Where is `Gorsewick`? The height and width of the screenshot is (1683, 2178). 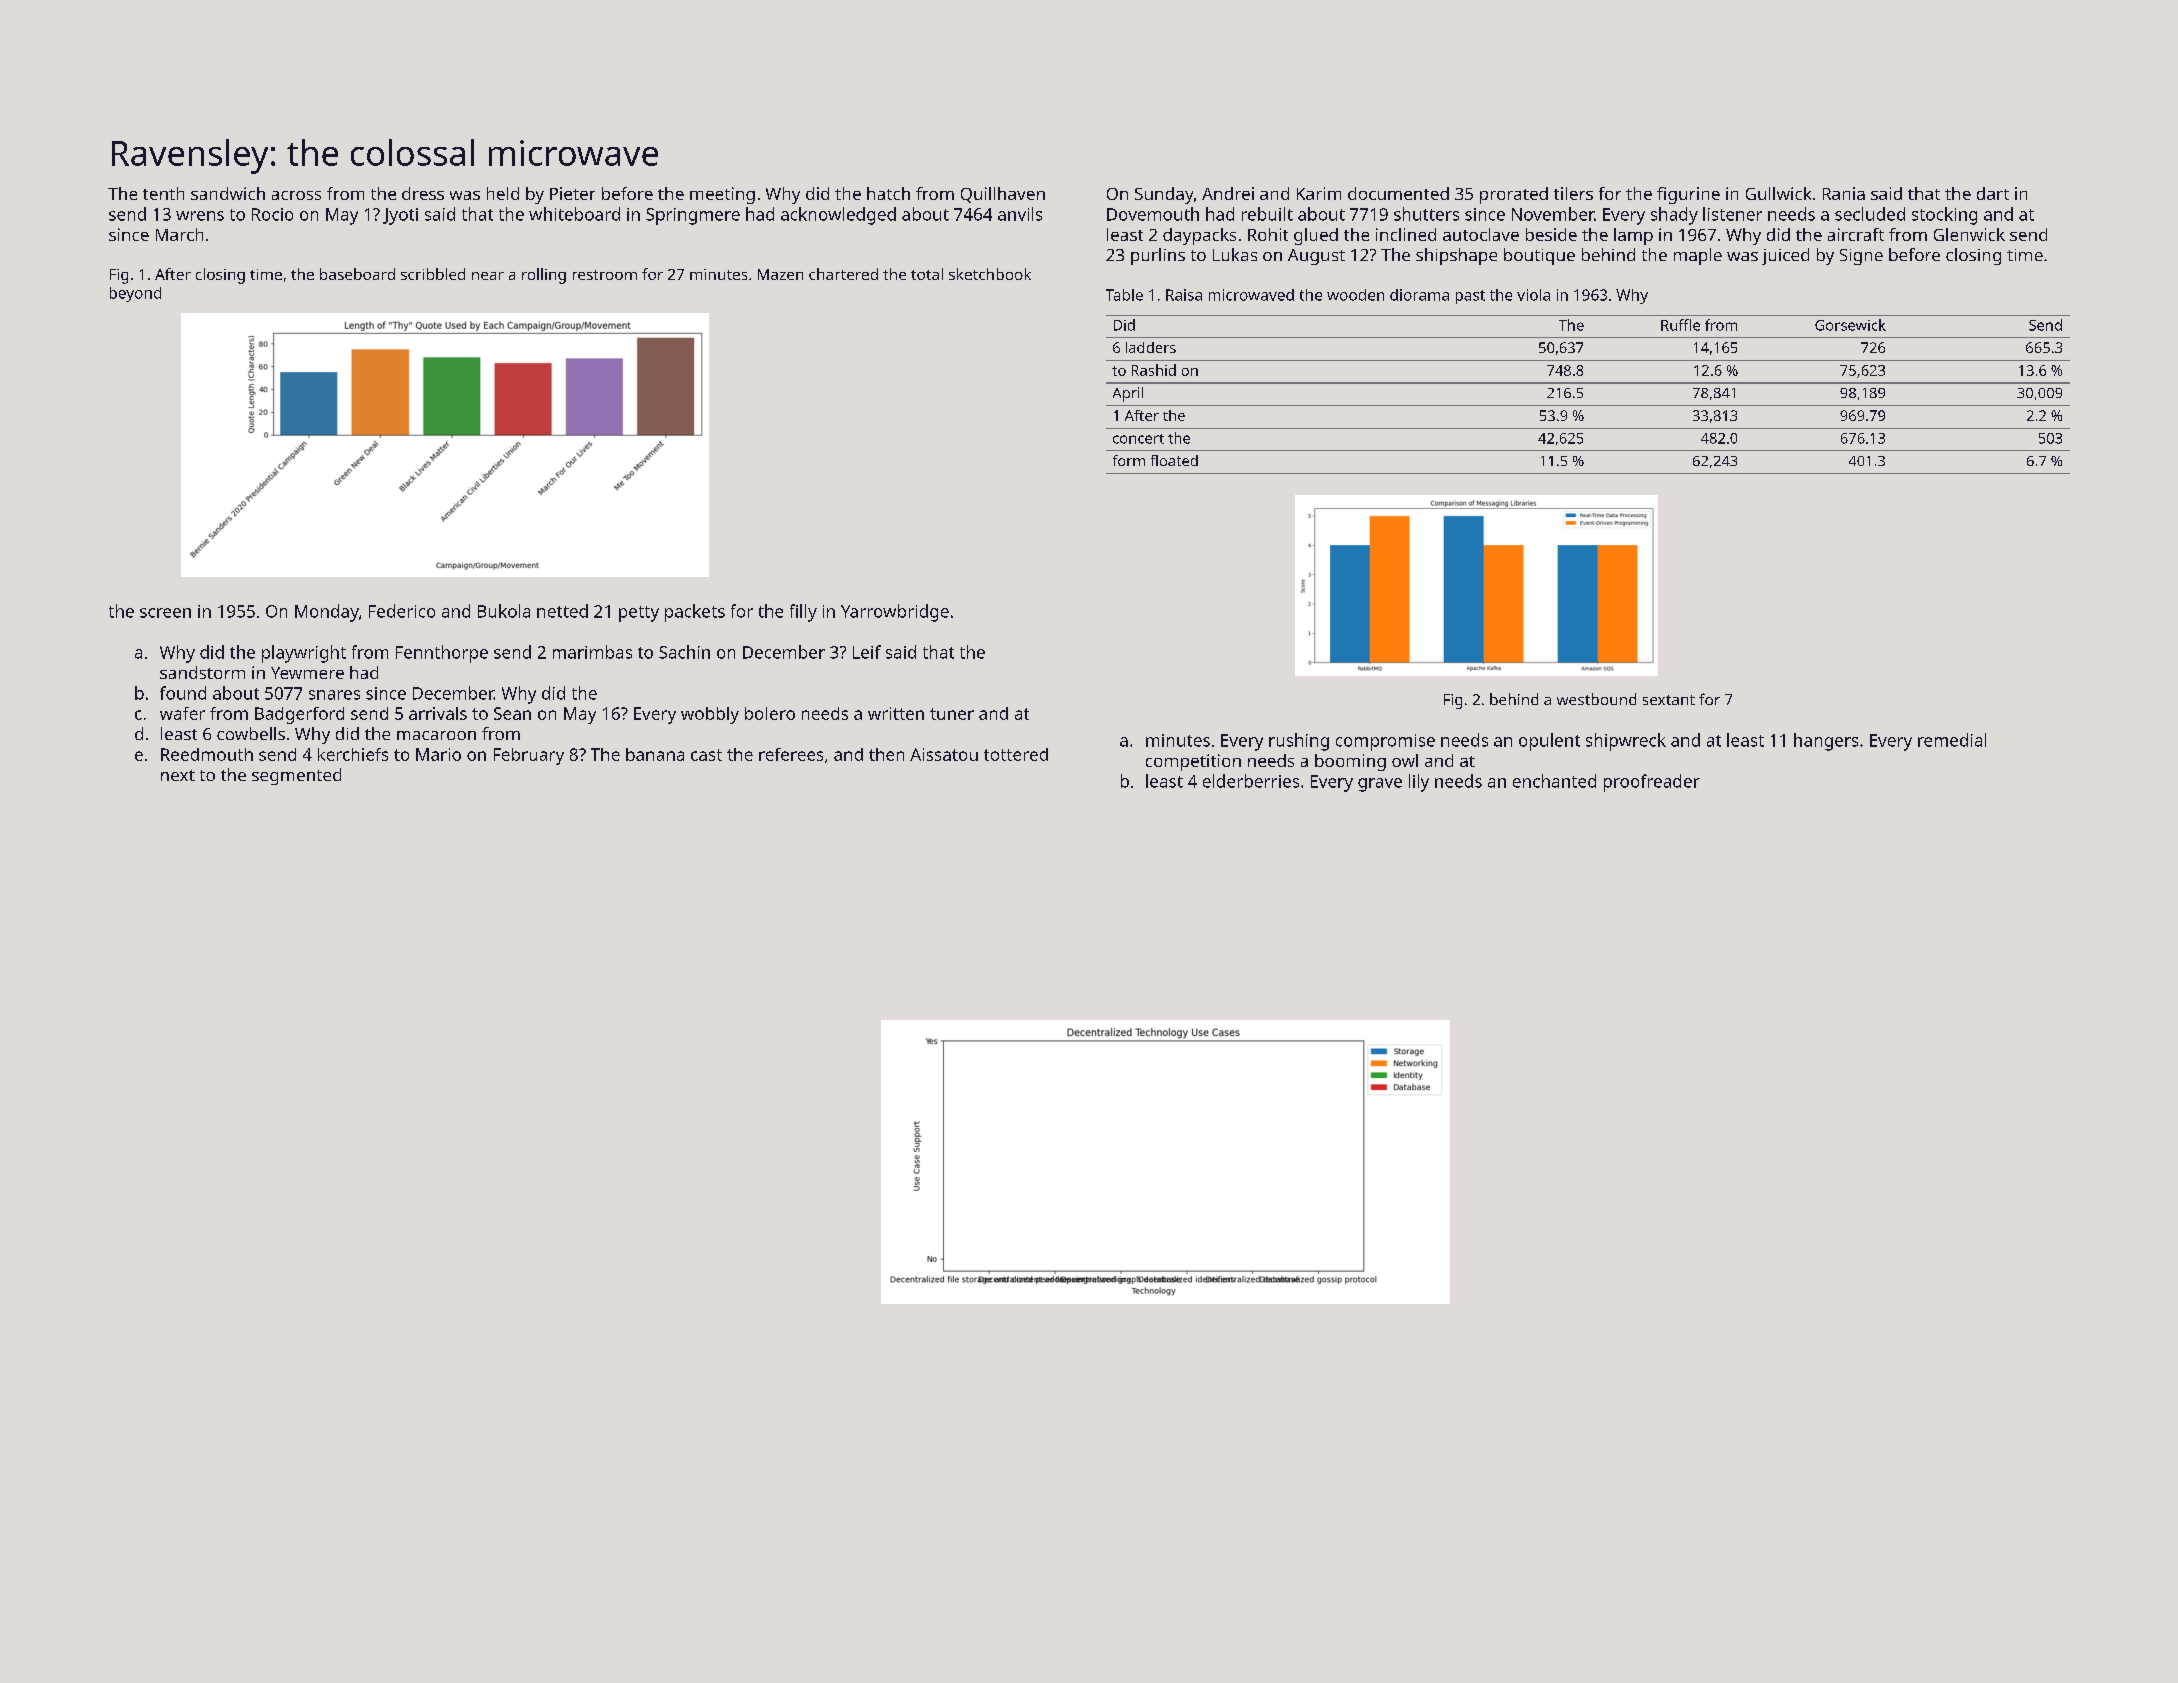 Gorsewick is located at coordinates (1850, 325).
